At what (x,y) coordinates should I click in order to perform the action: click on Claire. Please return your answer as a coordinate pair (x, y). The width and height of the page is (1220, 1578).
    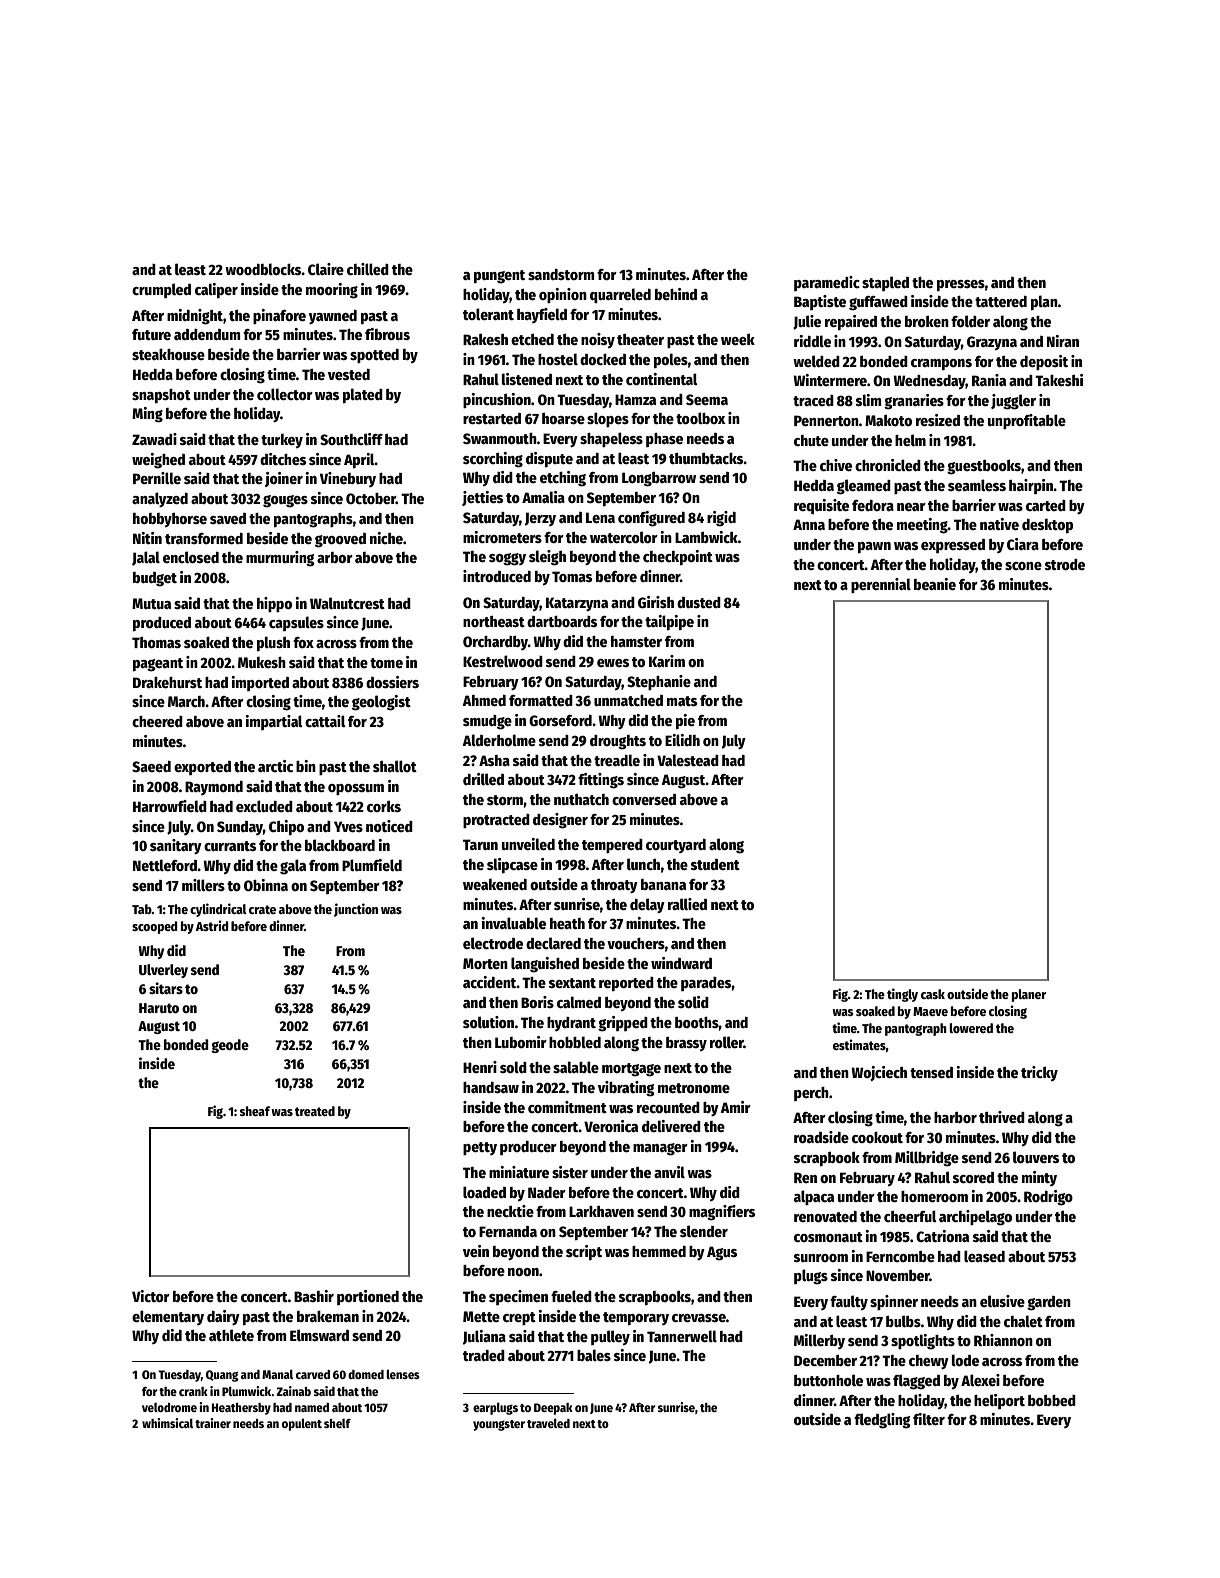
    Looking at the image, I should click on (326, 269).
